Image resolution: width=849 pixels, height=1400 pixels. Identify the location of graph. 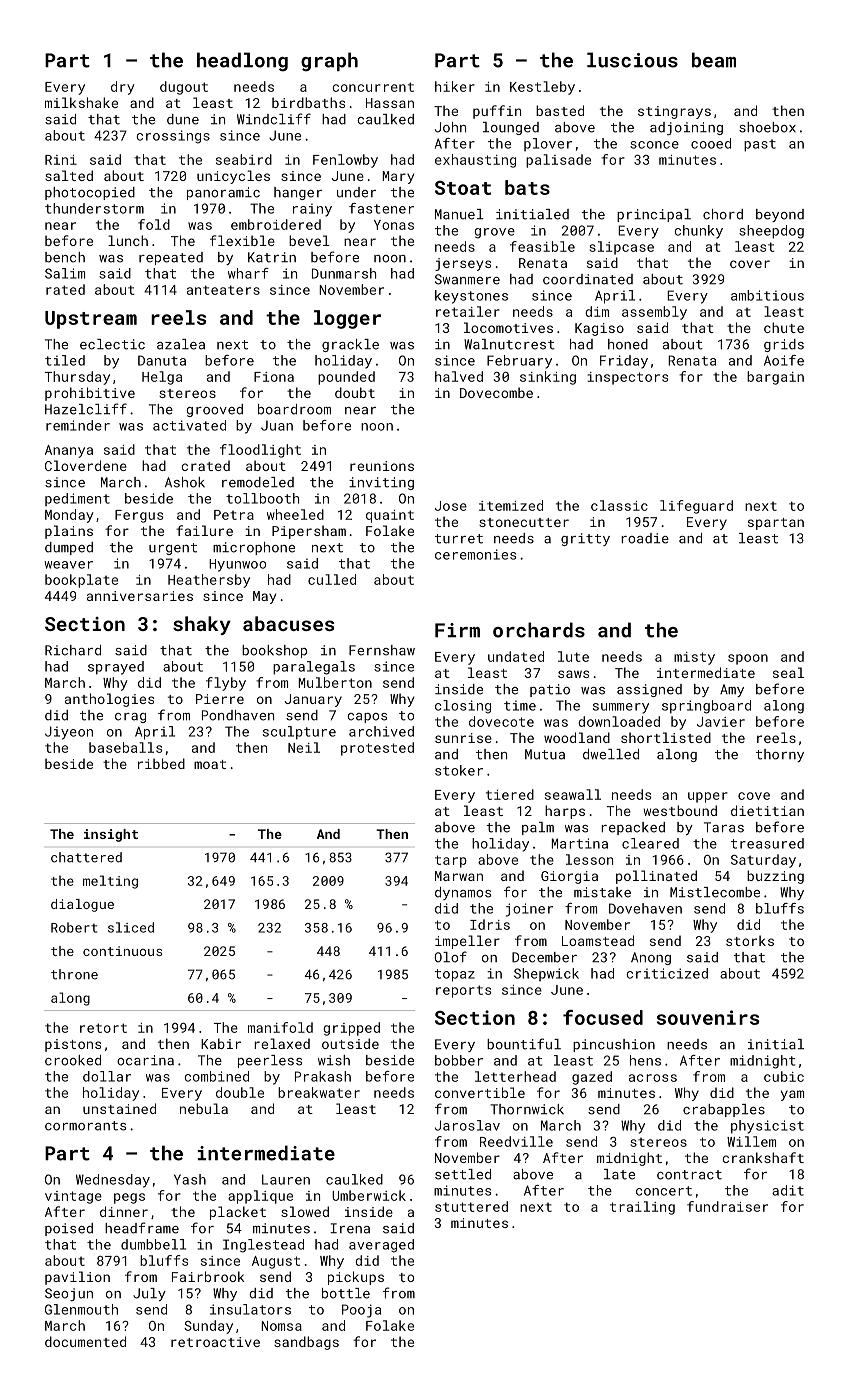
(329, 62).
